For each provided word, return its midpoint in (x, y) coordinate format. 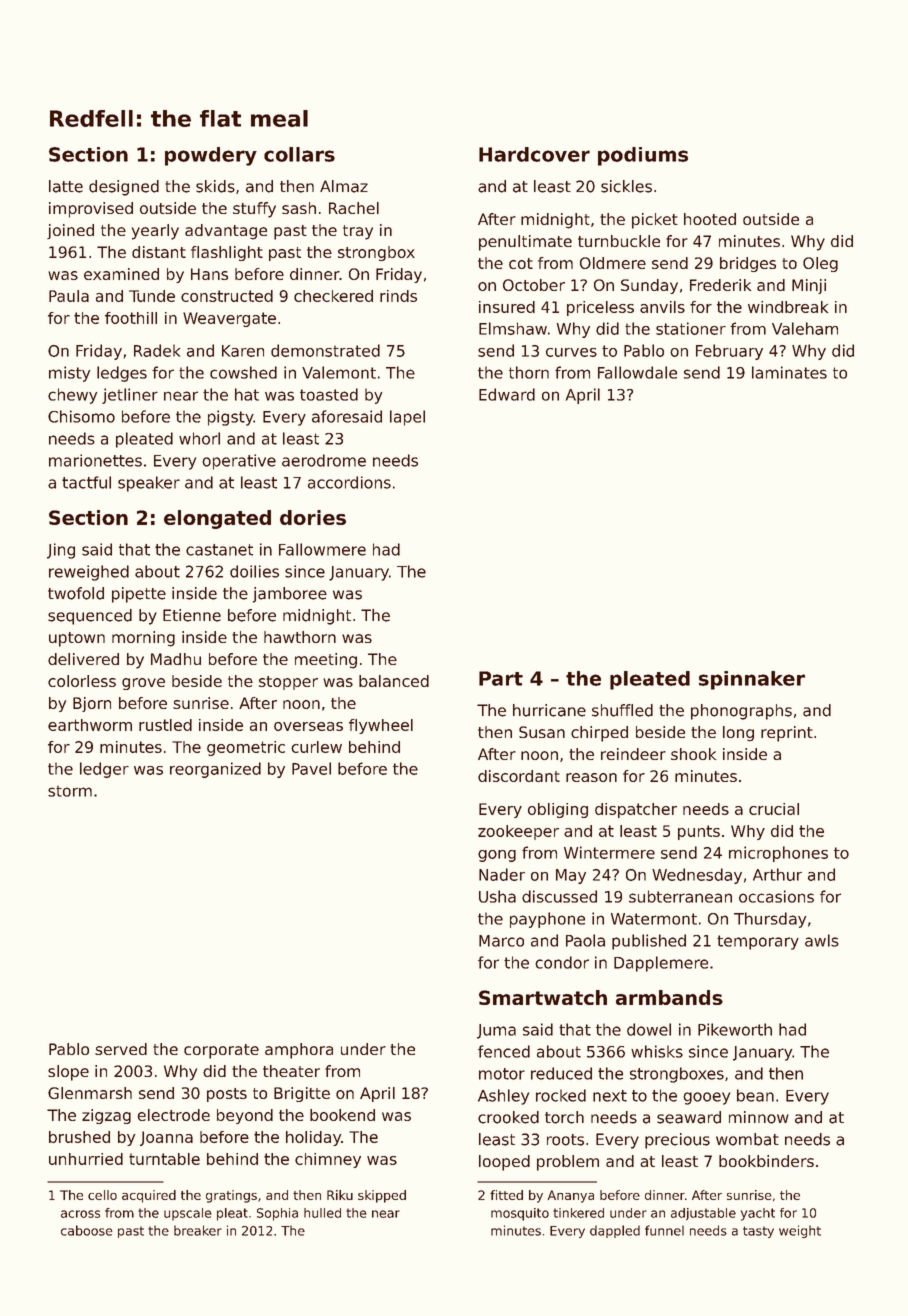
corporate (221, 1051)
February (729, 352)
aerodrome (324, 460)
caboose (87, 1230)
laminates (789, 372)
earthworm (90, 725)
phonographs (741, 712)
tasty (758, 1232)
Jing (61, 551)
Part (501, 678)
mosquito (520, 1214)
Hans (209, 274)
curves (571, 352)
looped (504, 1163)
